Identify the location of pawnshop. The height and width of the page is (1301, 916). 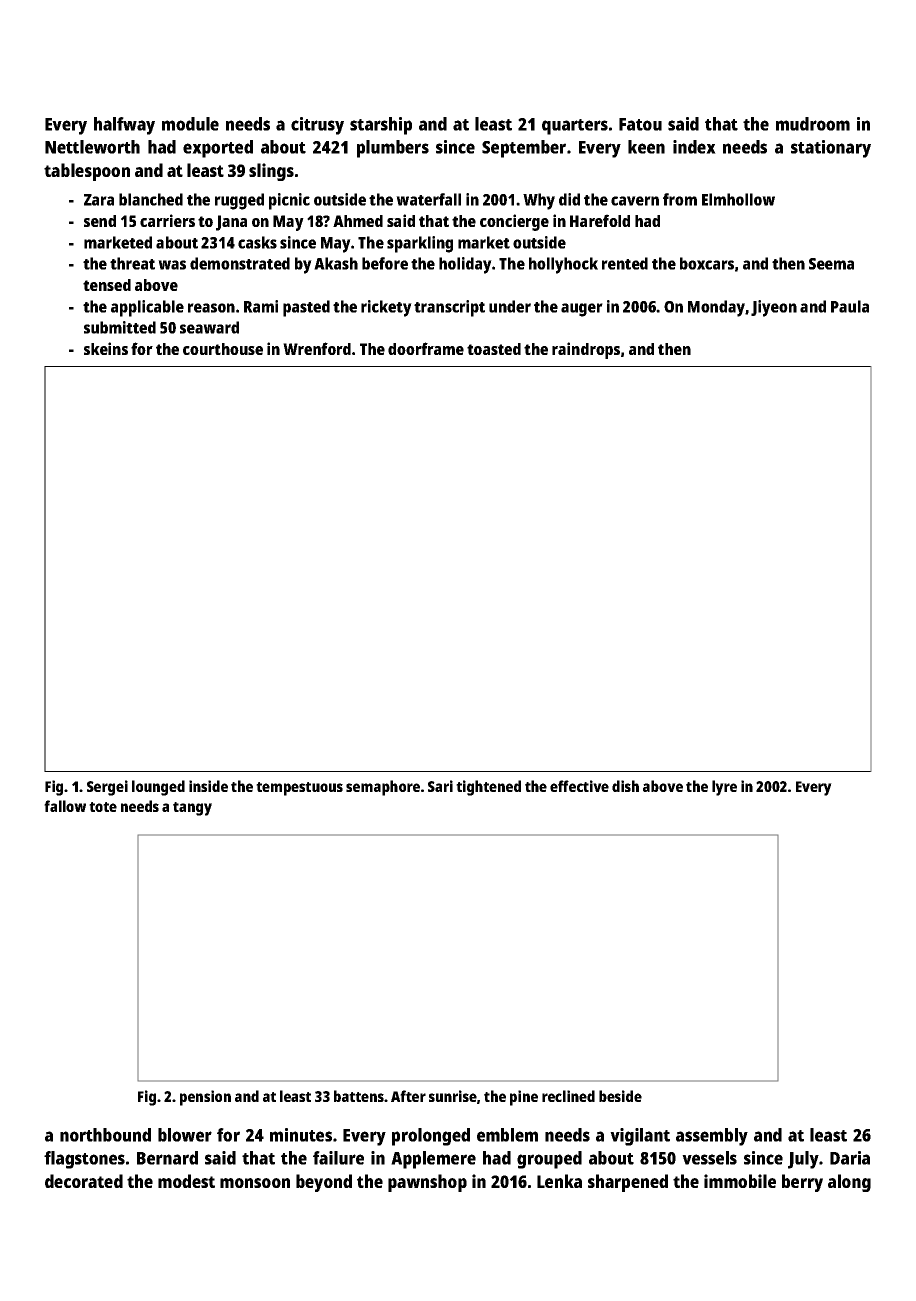
(427, 1183).
